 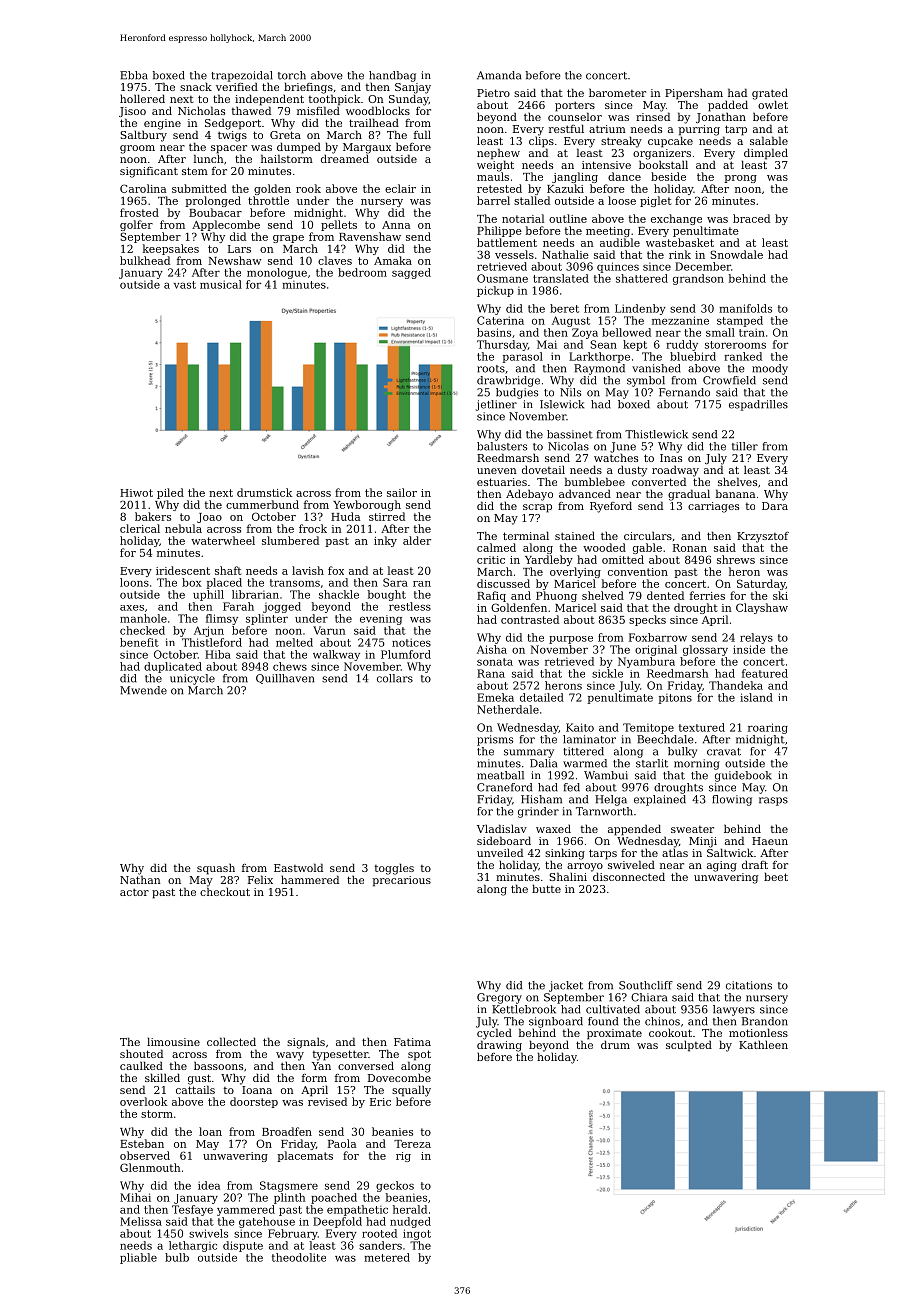 I want to click on prong, so click(x=741, y=179).
